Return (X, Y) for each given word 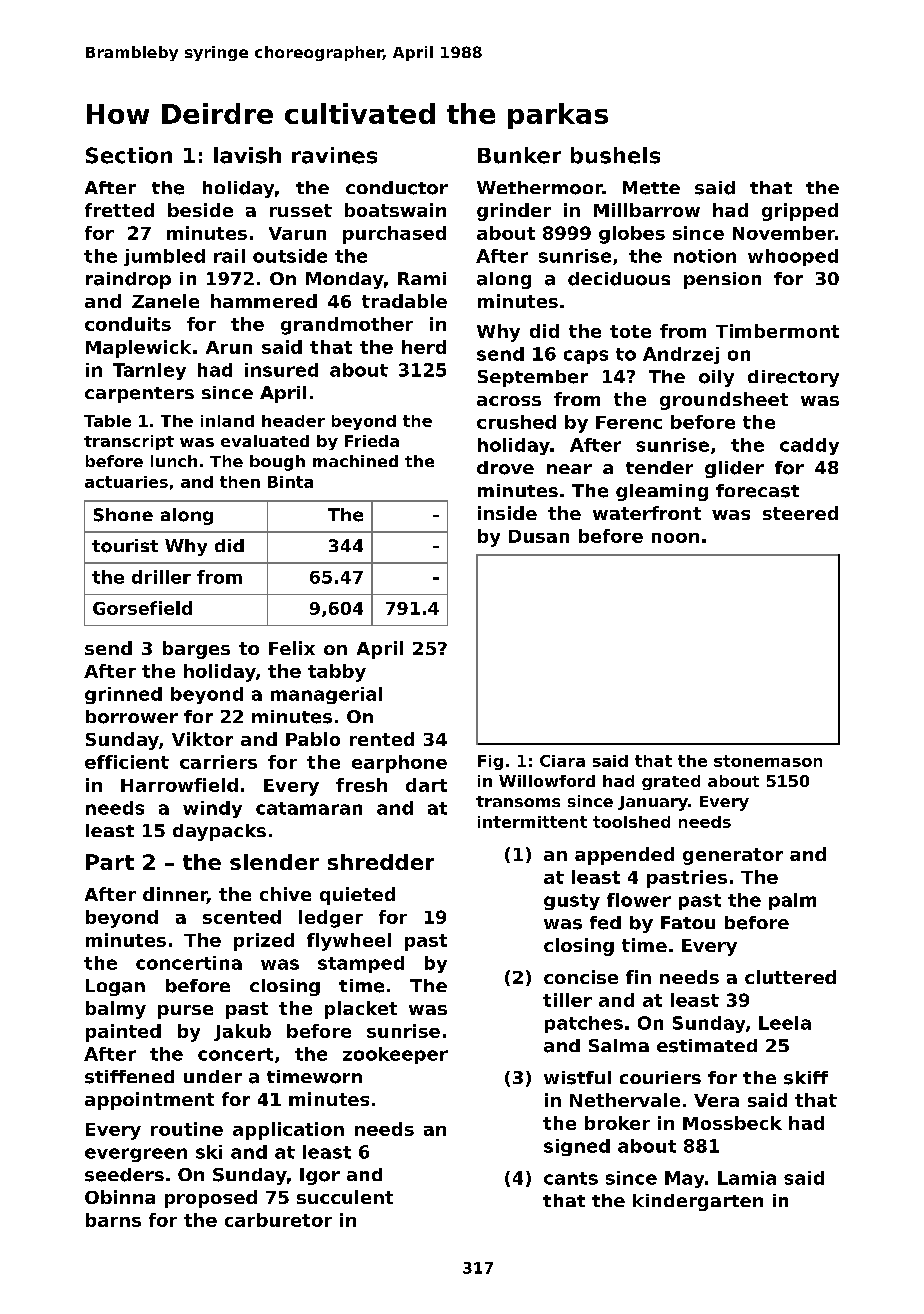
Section (129, 155)
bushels (615, 155)
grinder (514, 212)
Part (110, 862)
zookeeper (395, 1055)
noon (675, 538)
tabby (337, 673)
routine (187, 1129)
